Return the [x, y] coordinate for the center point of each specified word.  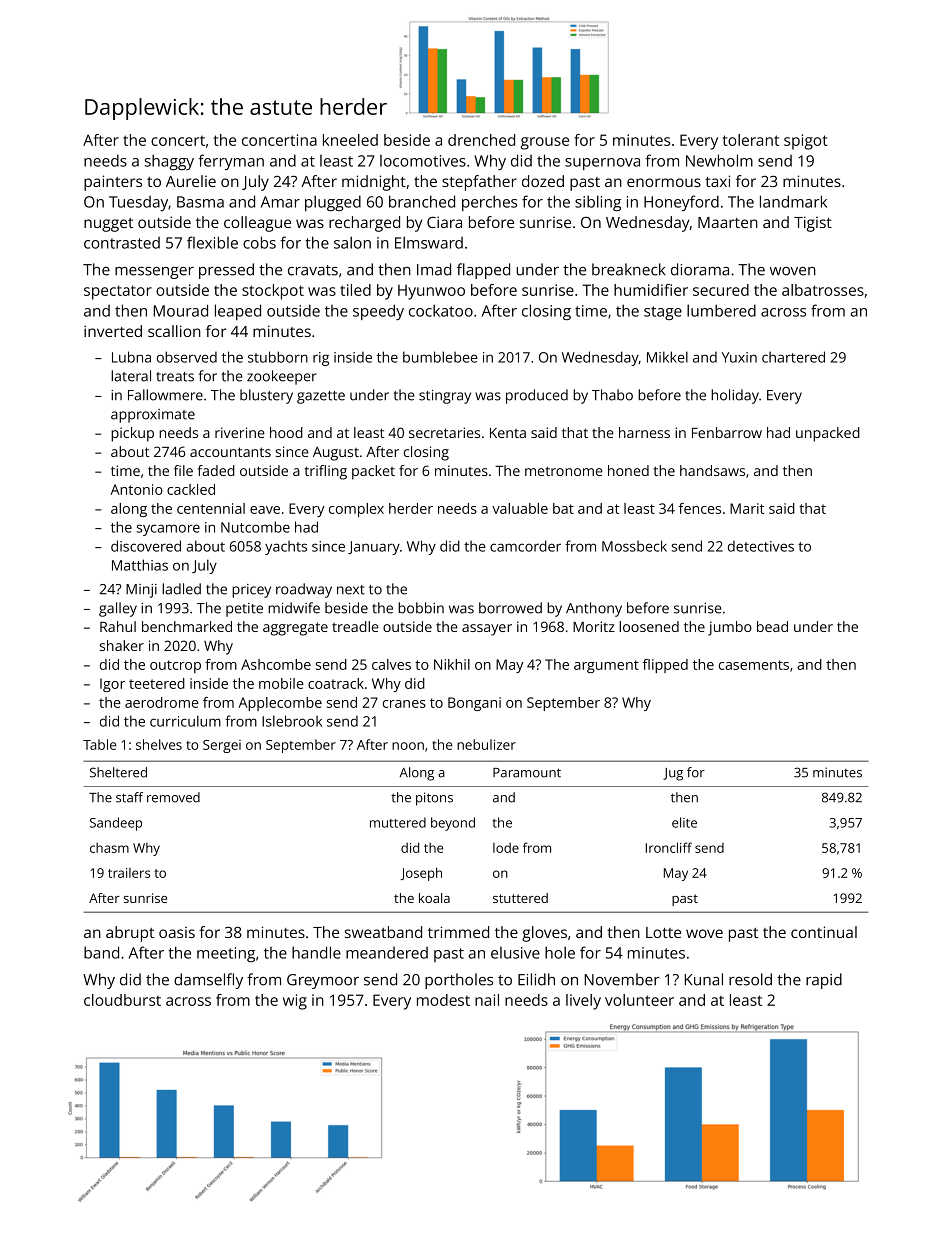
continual [824, 932]
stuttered [520, 898]
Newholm [719, 160]
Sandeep [116, 824]
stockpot [273, 292]
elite [684, 822]
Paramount [527, 773]
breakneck [629, 269]
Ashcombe [276, 664]
